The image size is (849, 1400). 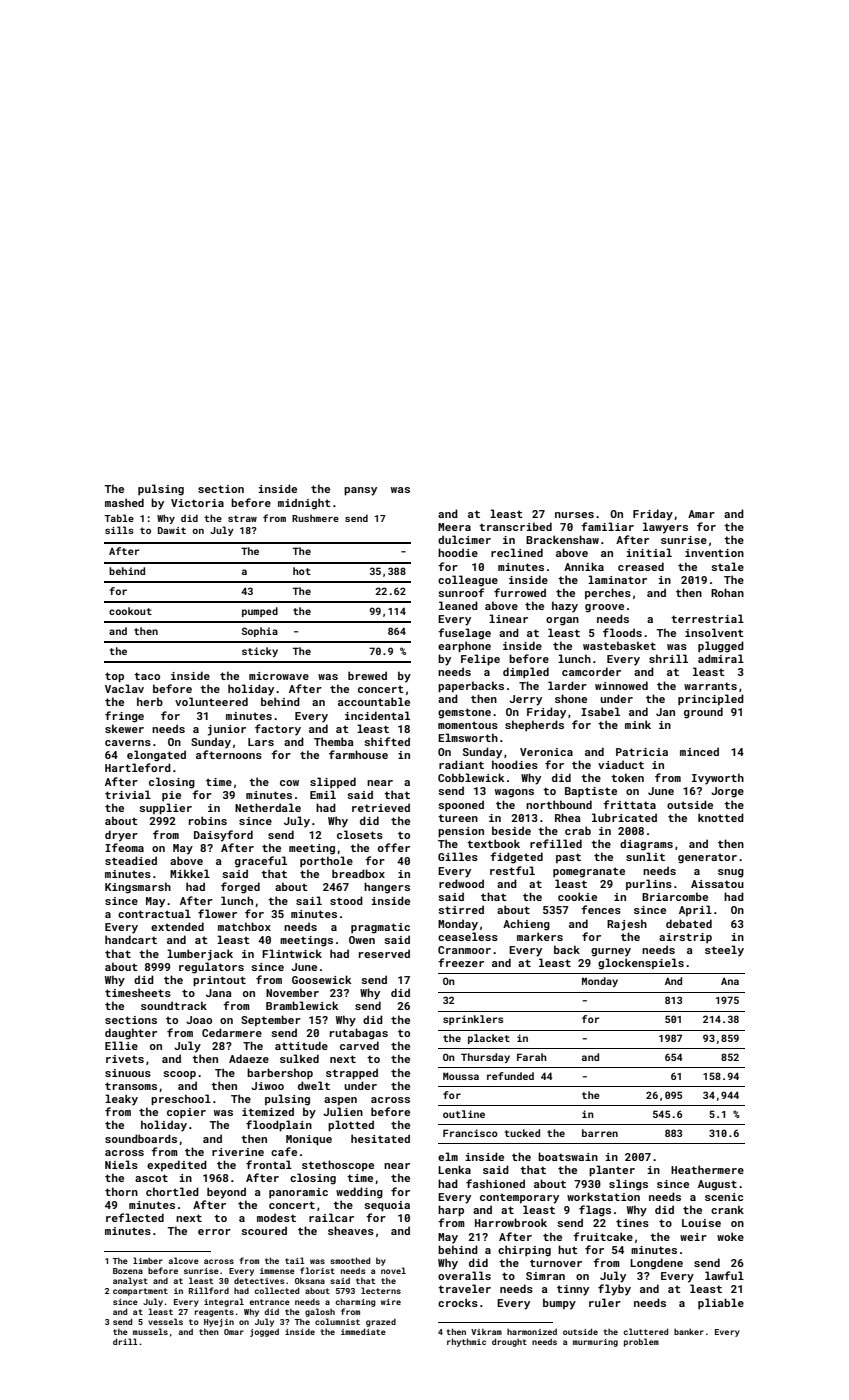 I want to click on Patricia, so click(x=642, y=752).
